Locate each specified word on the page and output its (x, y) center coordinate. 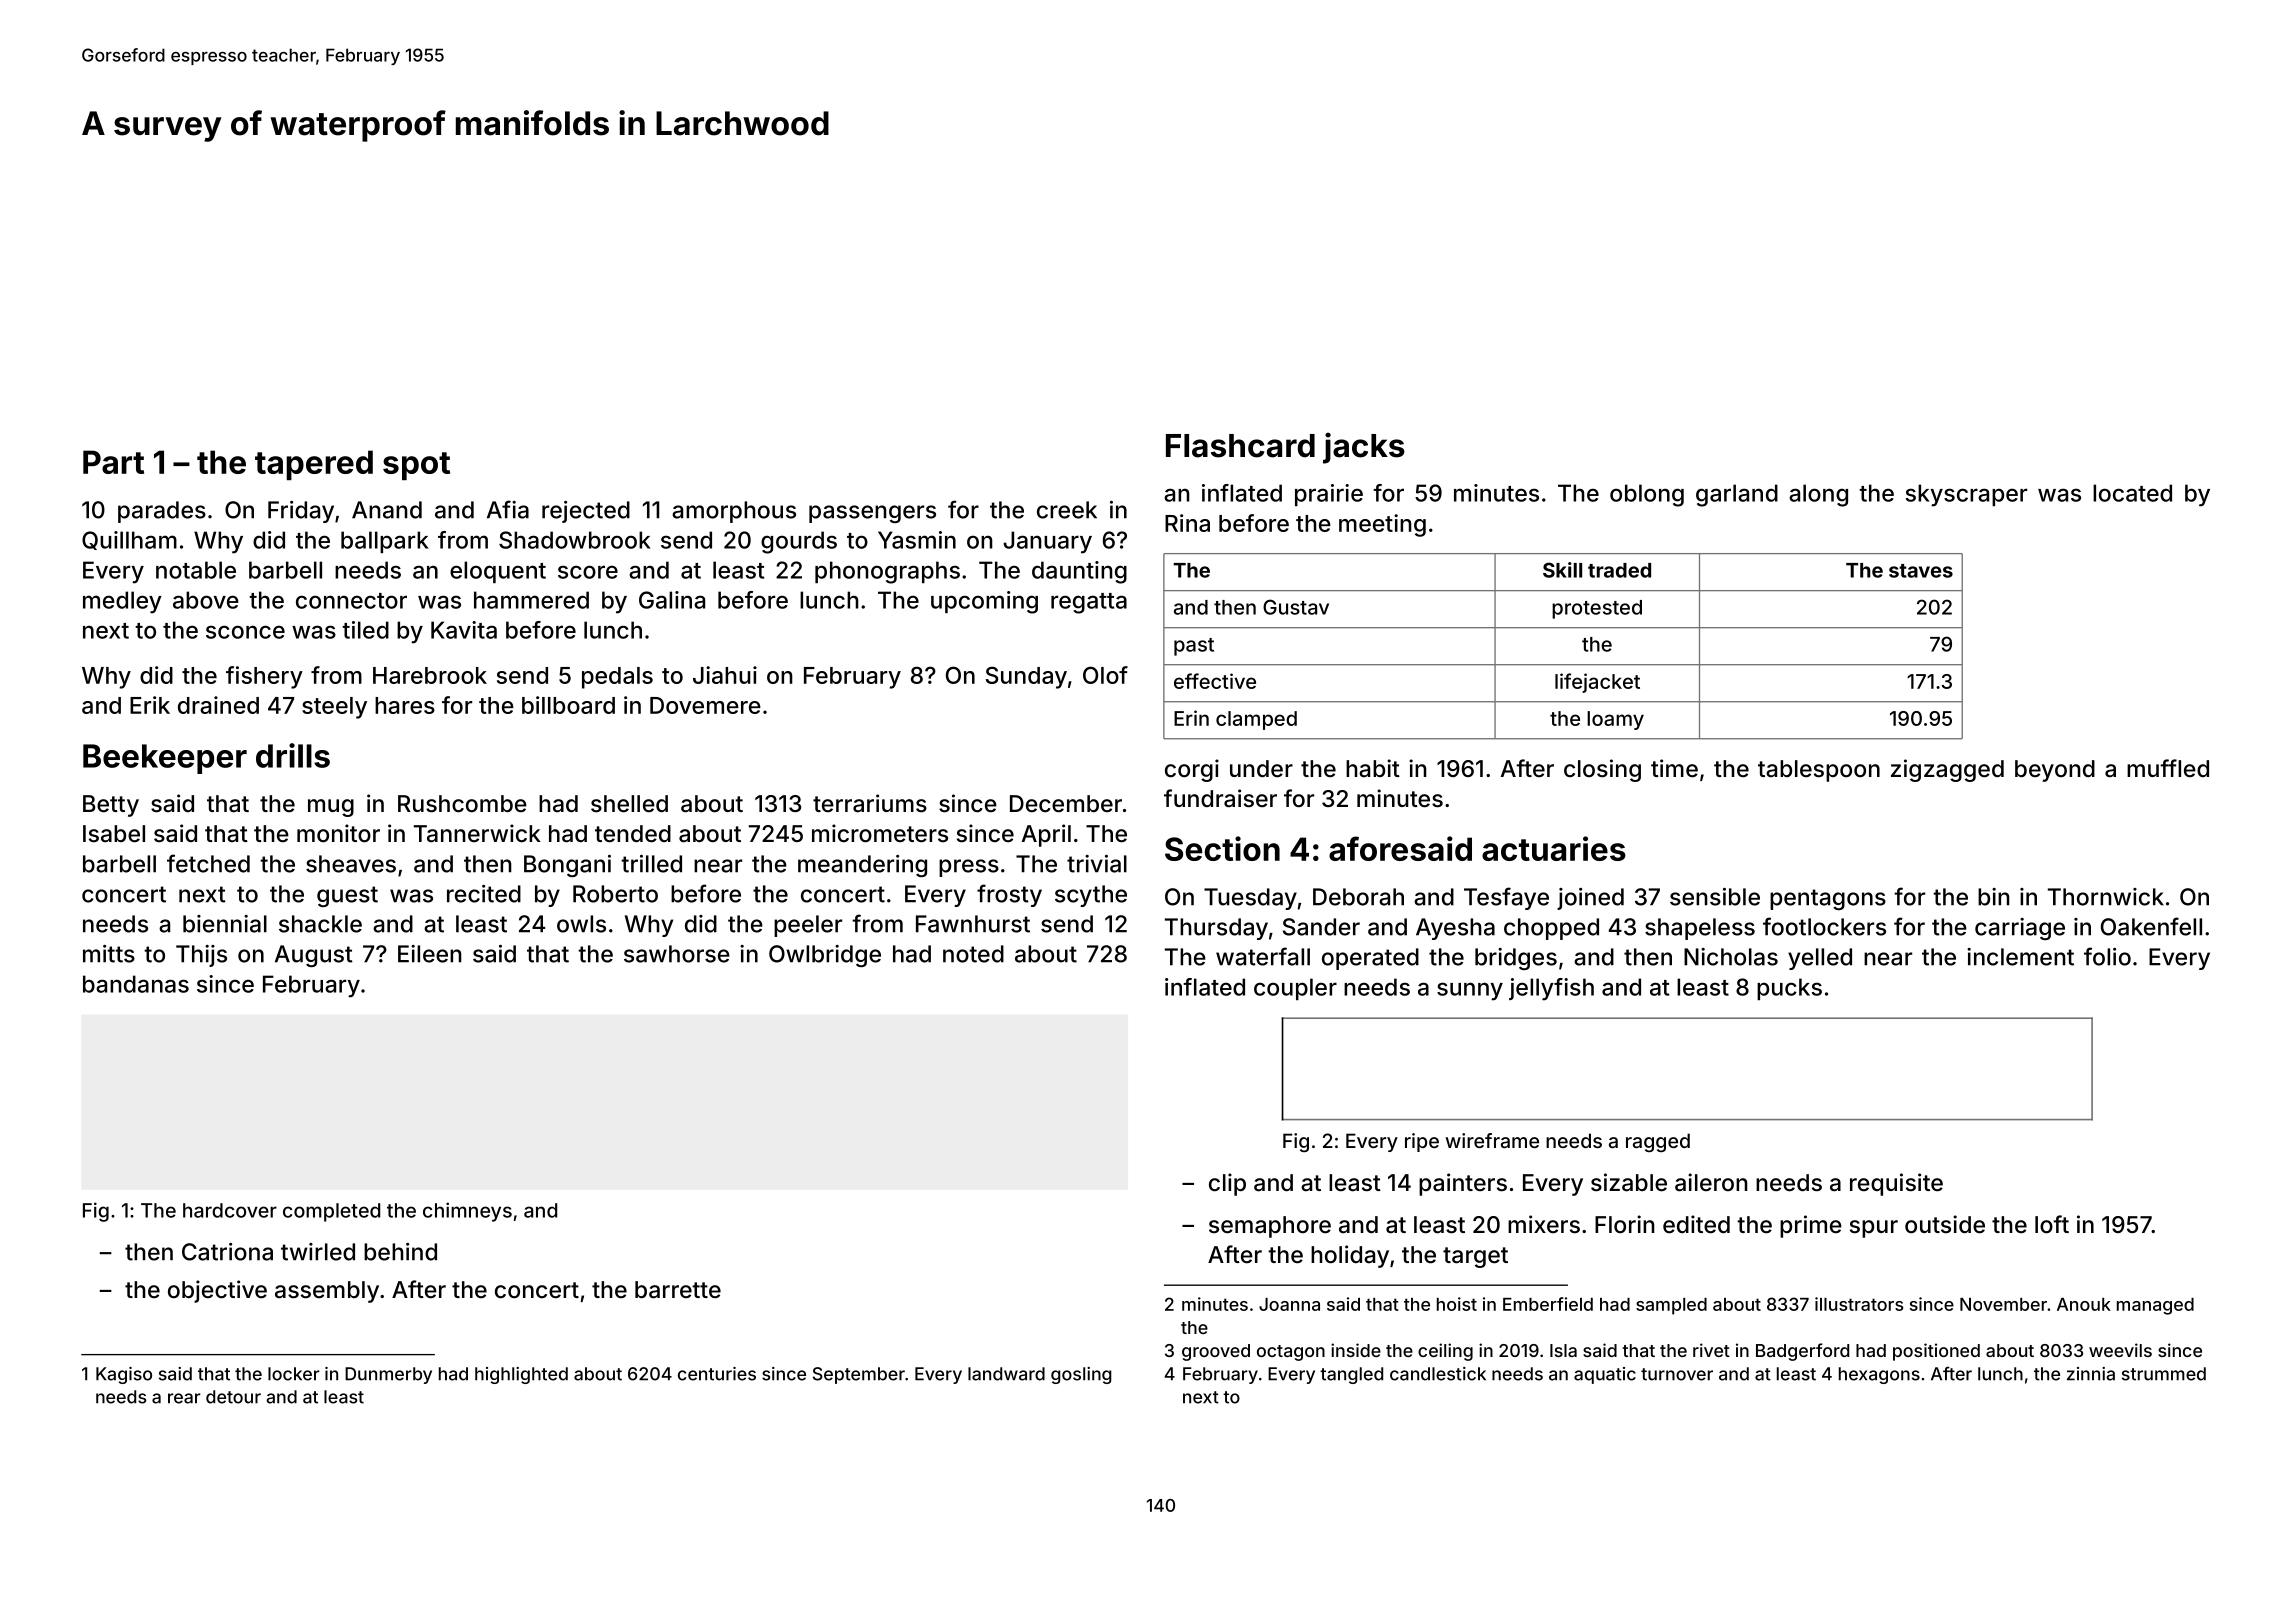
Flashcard (1240, 446)
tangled (1351, 1375)
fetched (208, 863)
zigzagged (1947, 770)
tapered (314, 465)
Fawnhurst (973, 924)
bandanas (136, 984)
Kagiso (124, 1375)
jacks (1364, 448)
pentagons (1828, 899)
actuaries (1554, 848)
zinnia (2091, 1374)
